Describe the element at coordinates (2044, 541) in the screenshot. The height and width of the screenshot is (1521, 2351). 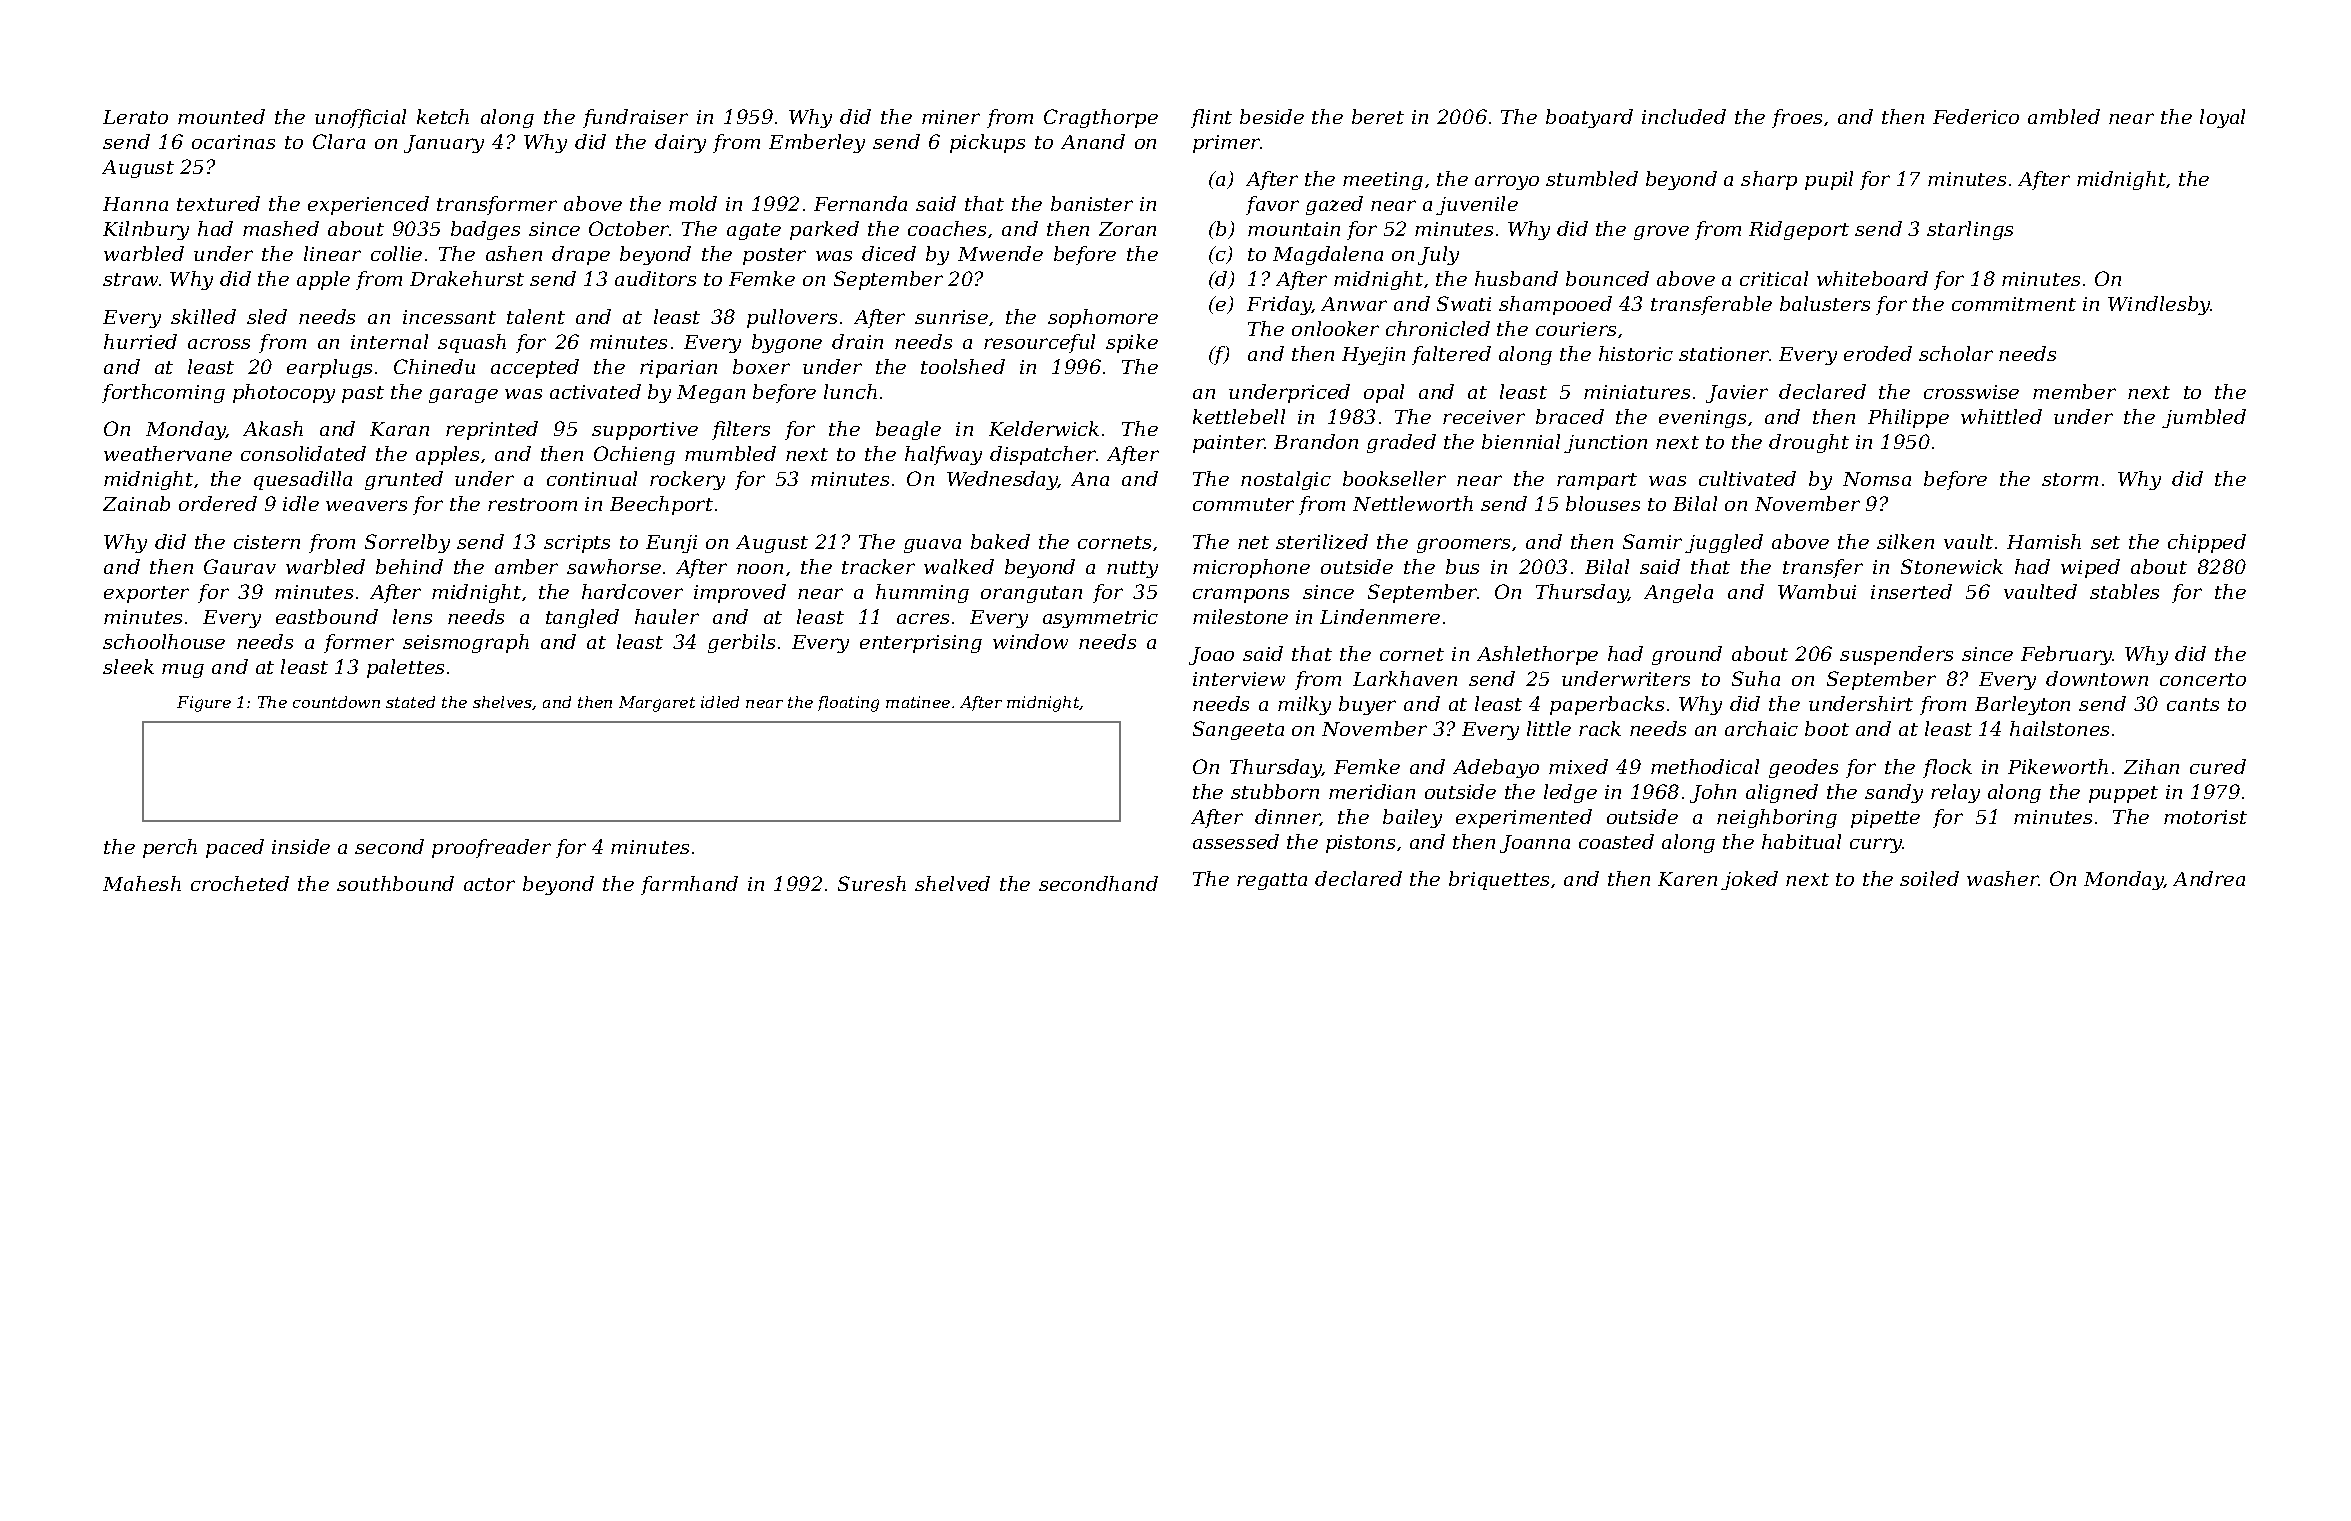
I see `Hamish` at that location.
